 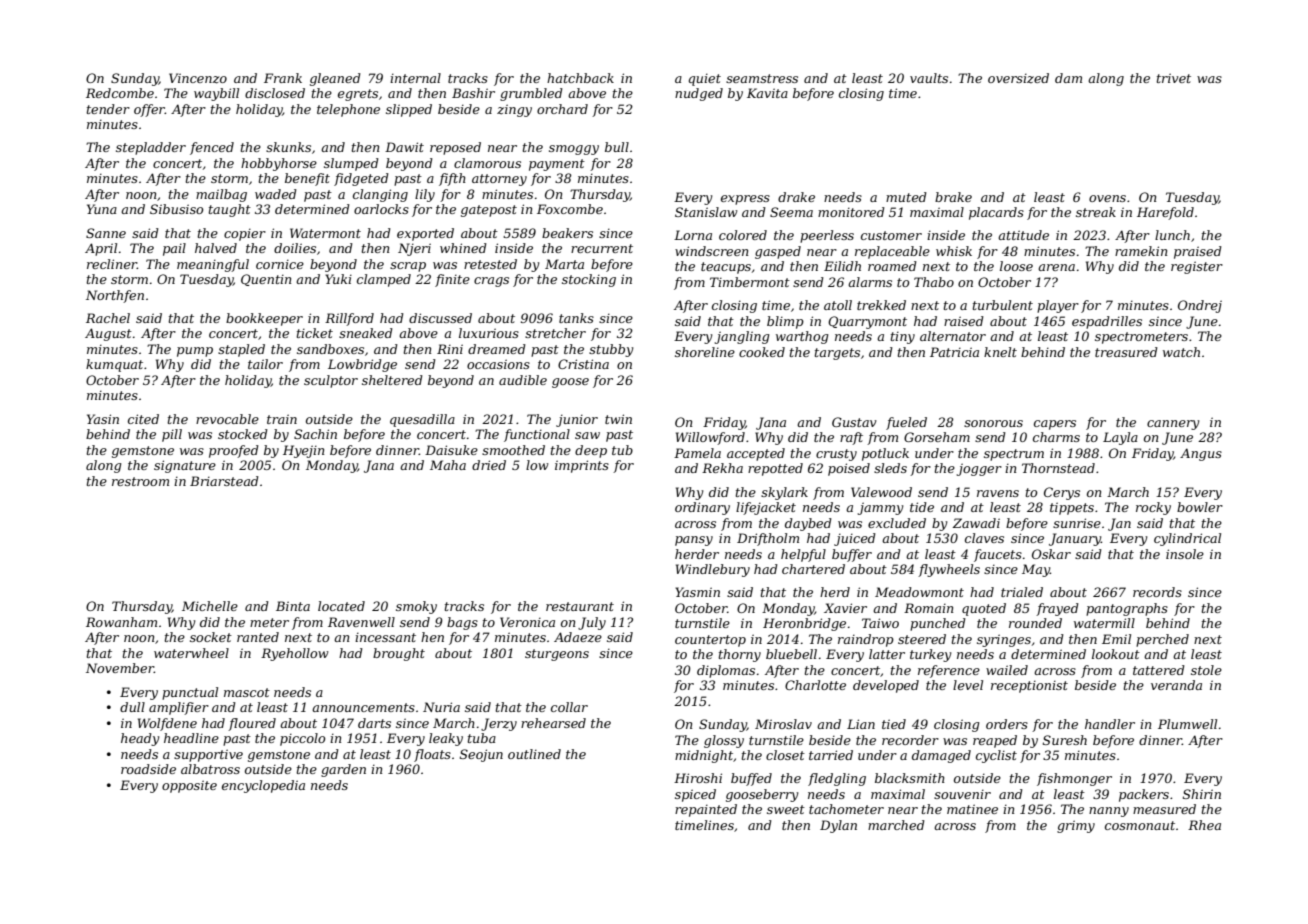 What do you see at coordinates (523, 380) in the page?
I see `audible` at bounding box center [523, 380].
